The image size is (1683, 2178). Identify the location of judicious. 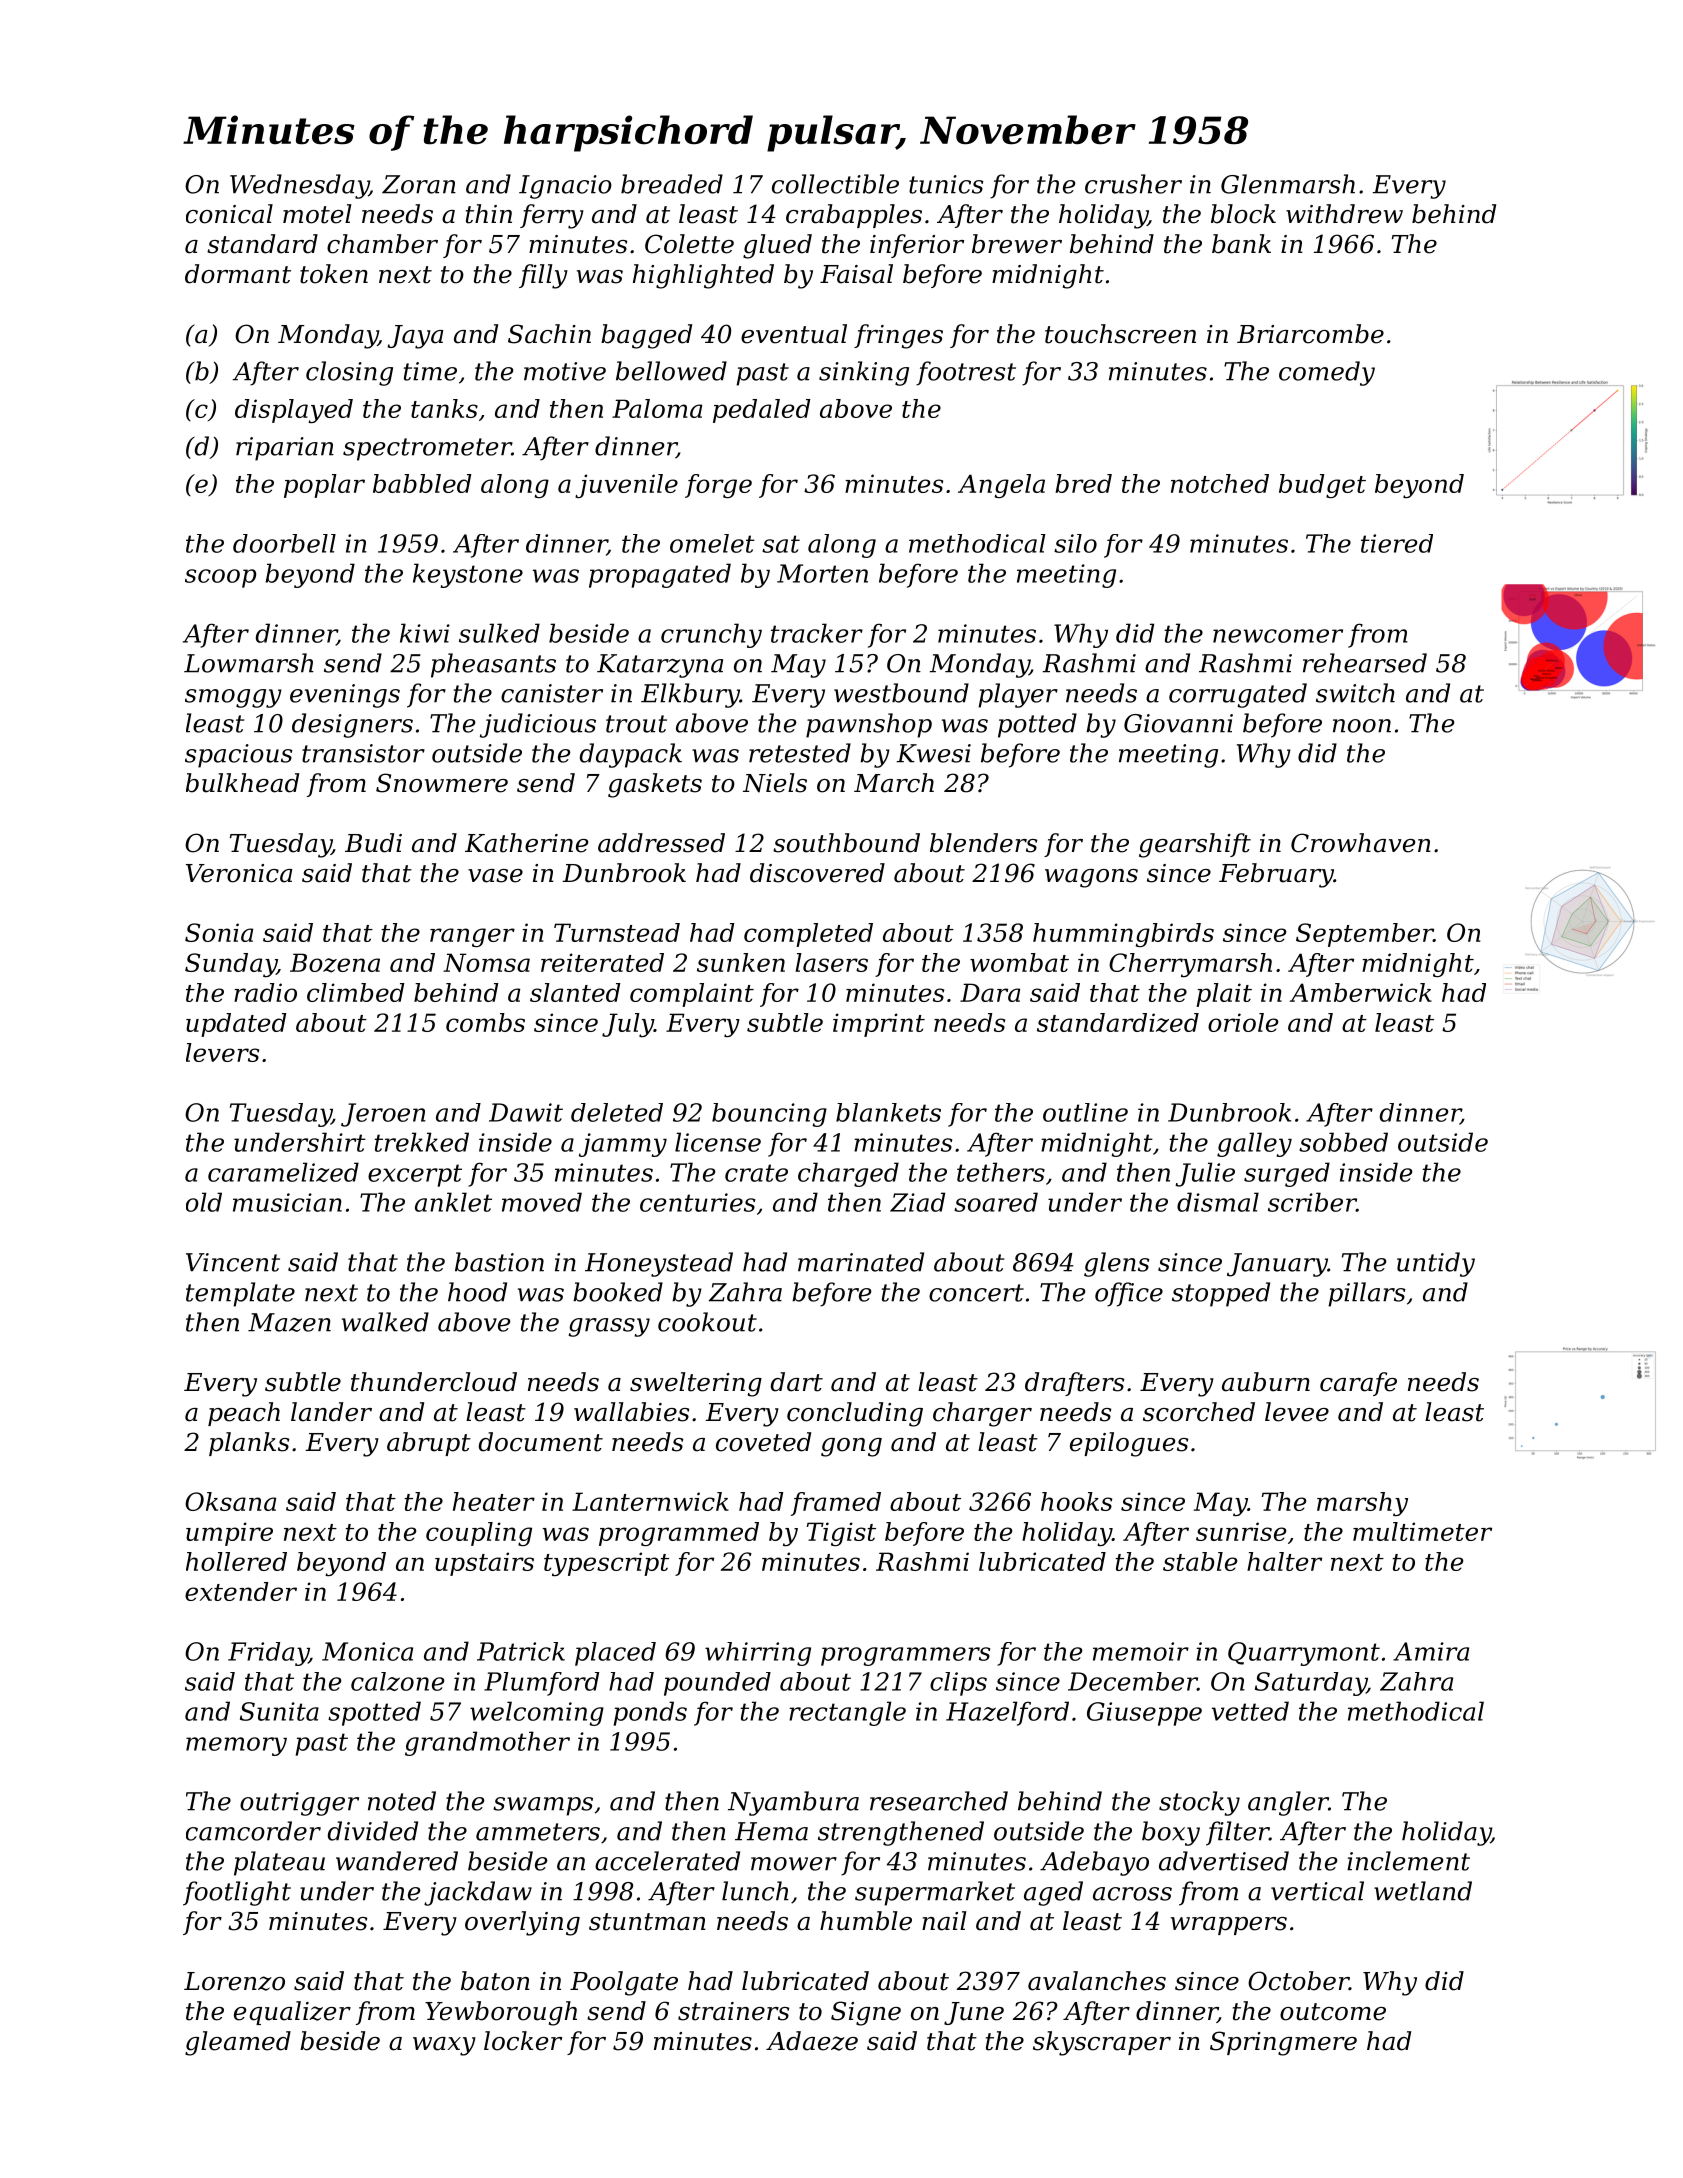
(538, 725).
